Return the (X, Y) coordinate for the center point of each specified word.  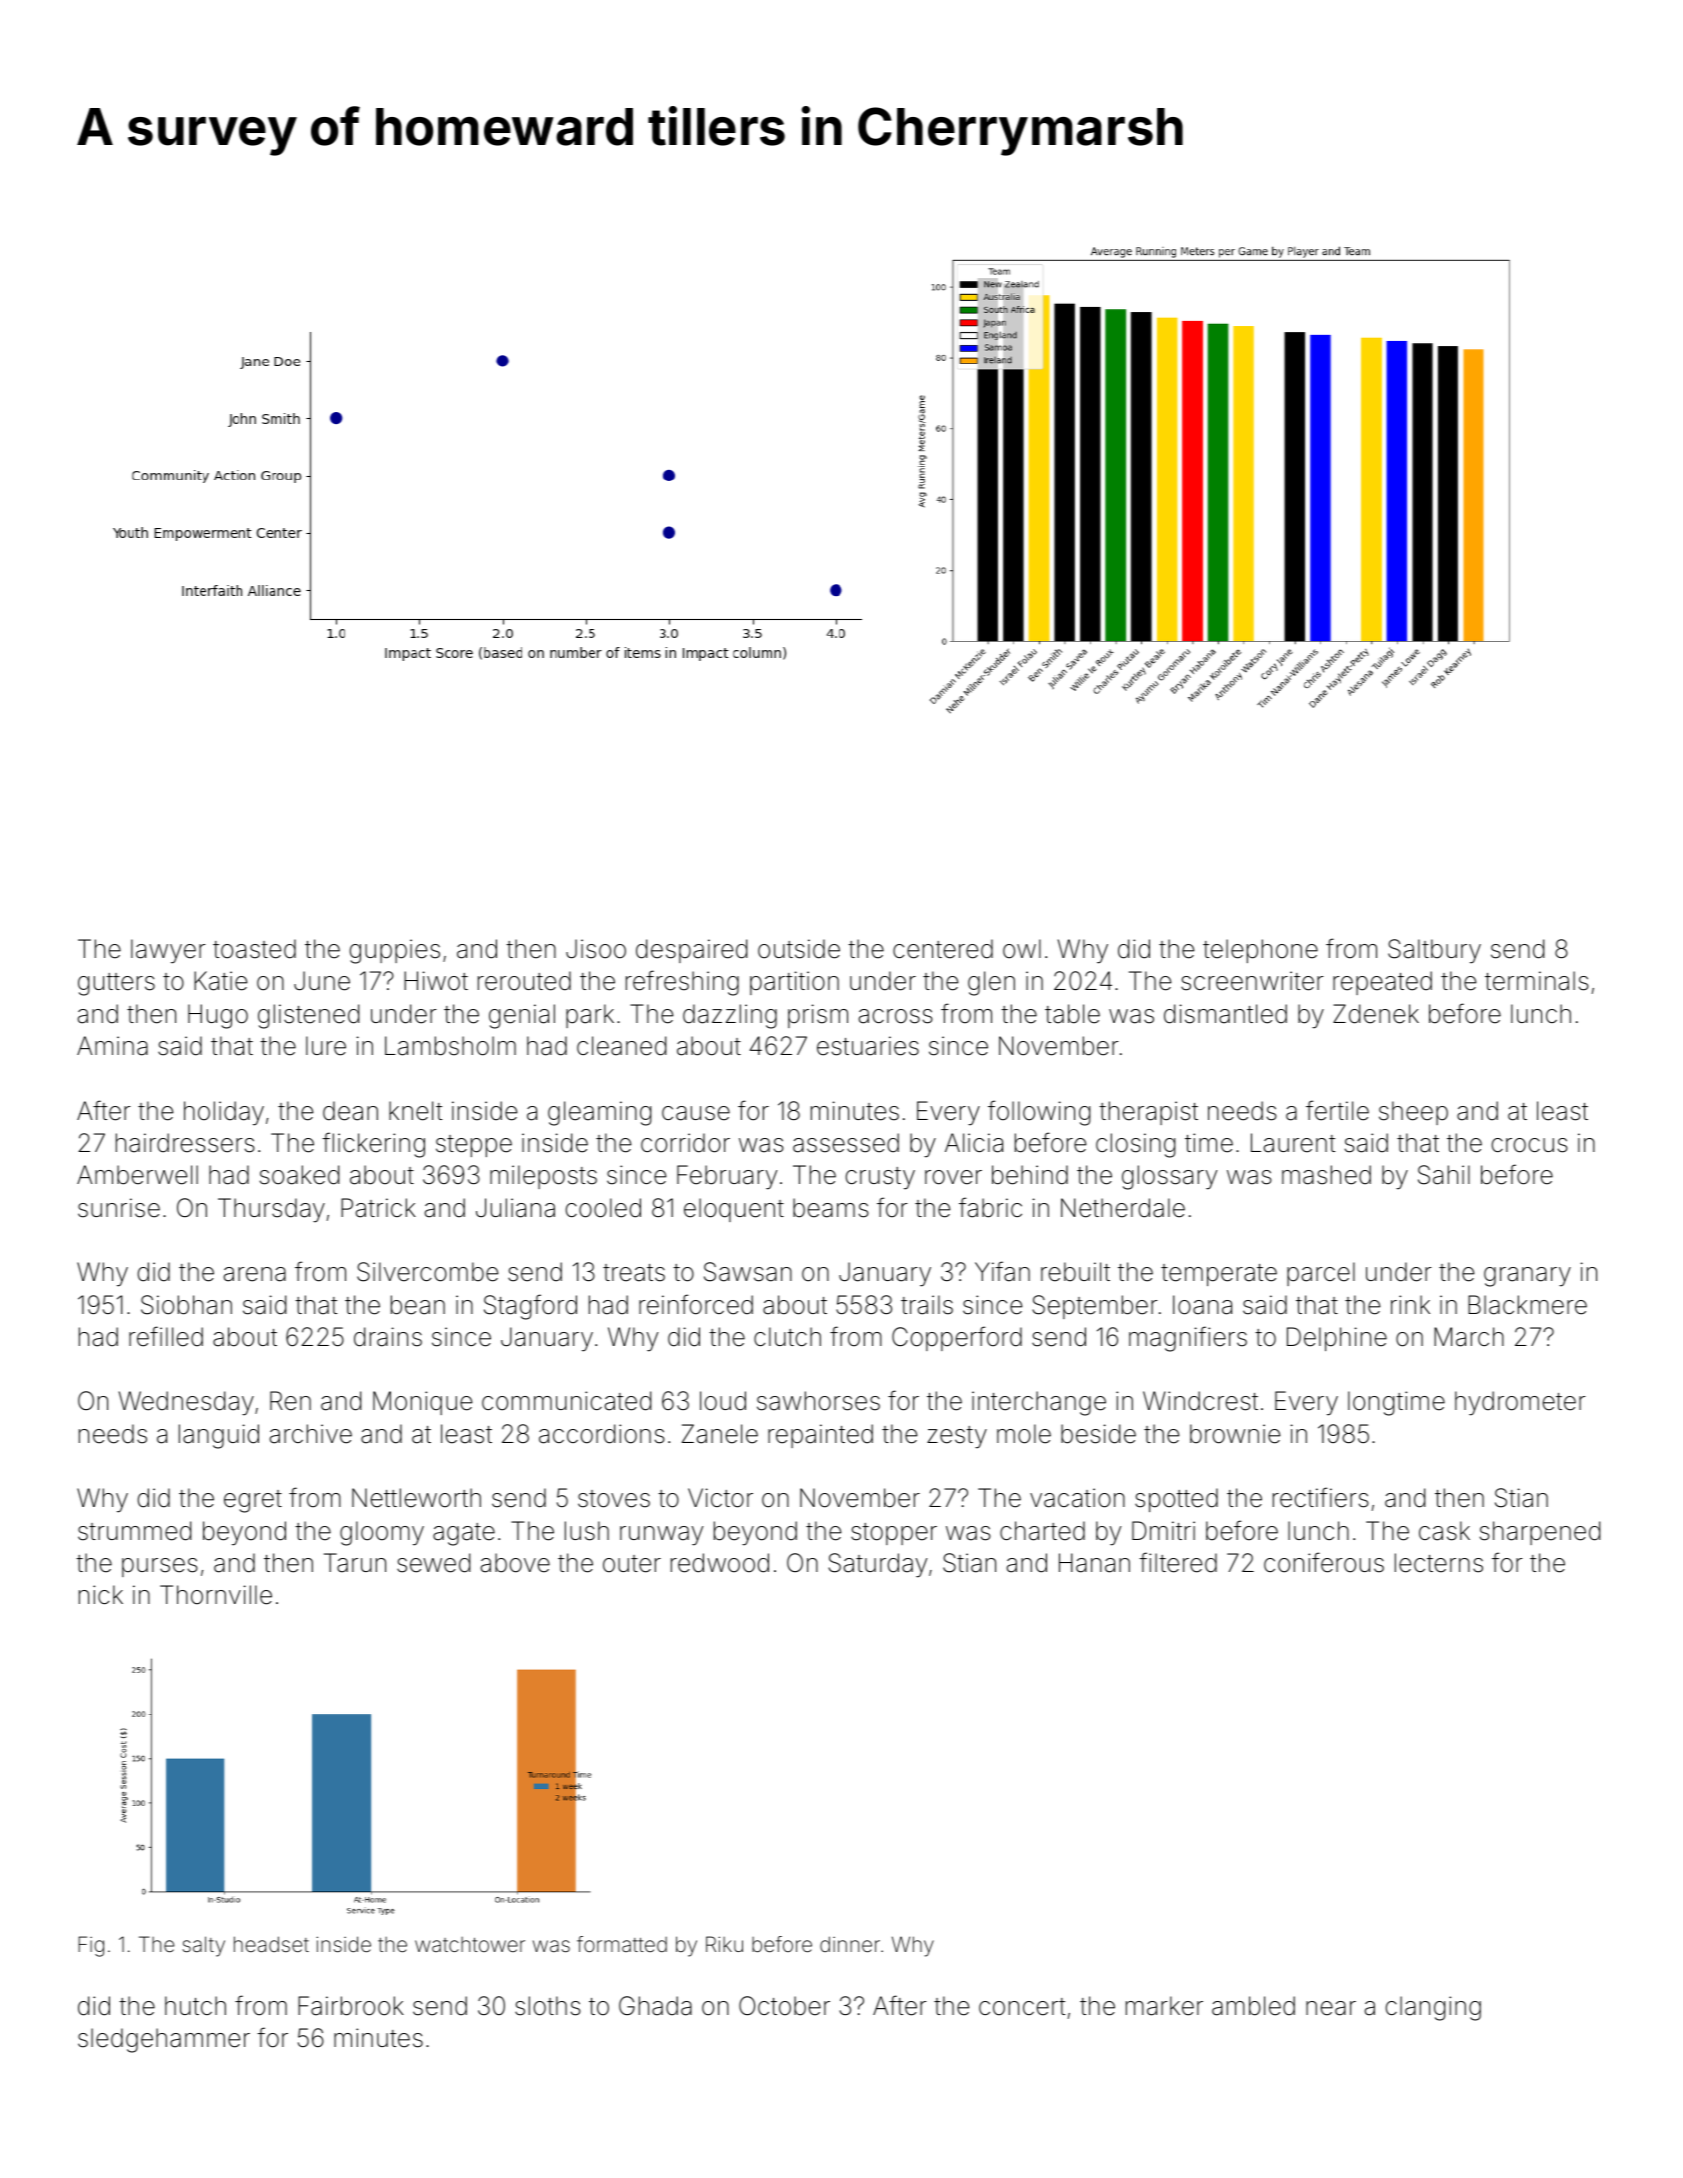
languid (219, 1436)
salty (203, 1946)
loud (723, 1401)
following (1039, 1113)
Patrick (378, 1208)
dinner (850, 1944)
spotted (1176, 1500)
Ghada (655, 2006)
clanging (1433, 2008)
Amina (112, 1046)
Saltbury (1434, 951)
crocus (1530, 1145)
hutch (195, 2005)
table (1072, 1014)
